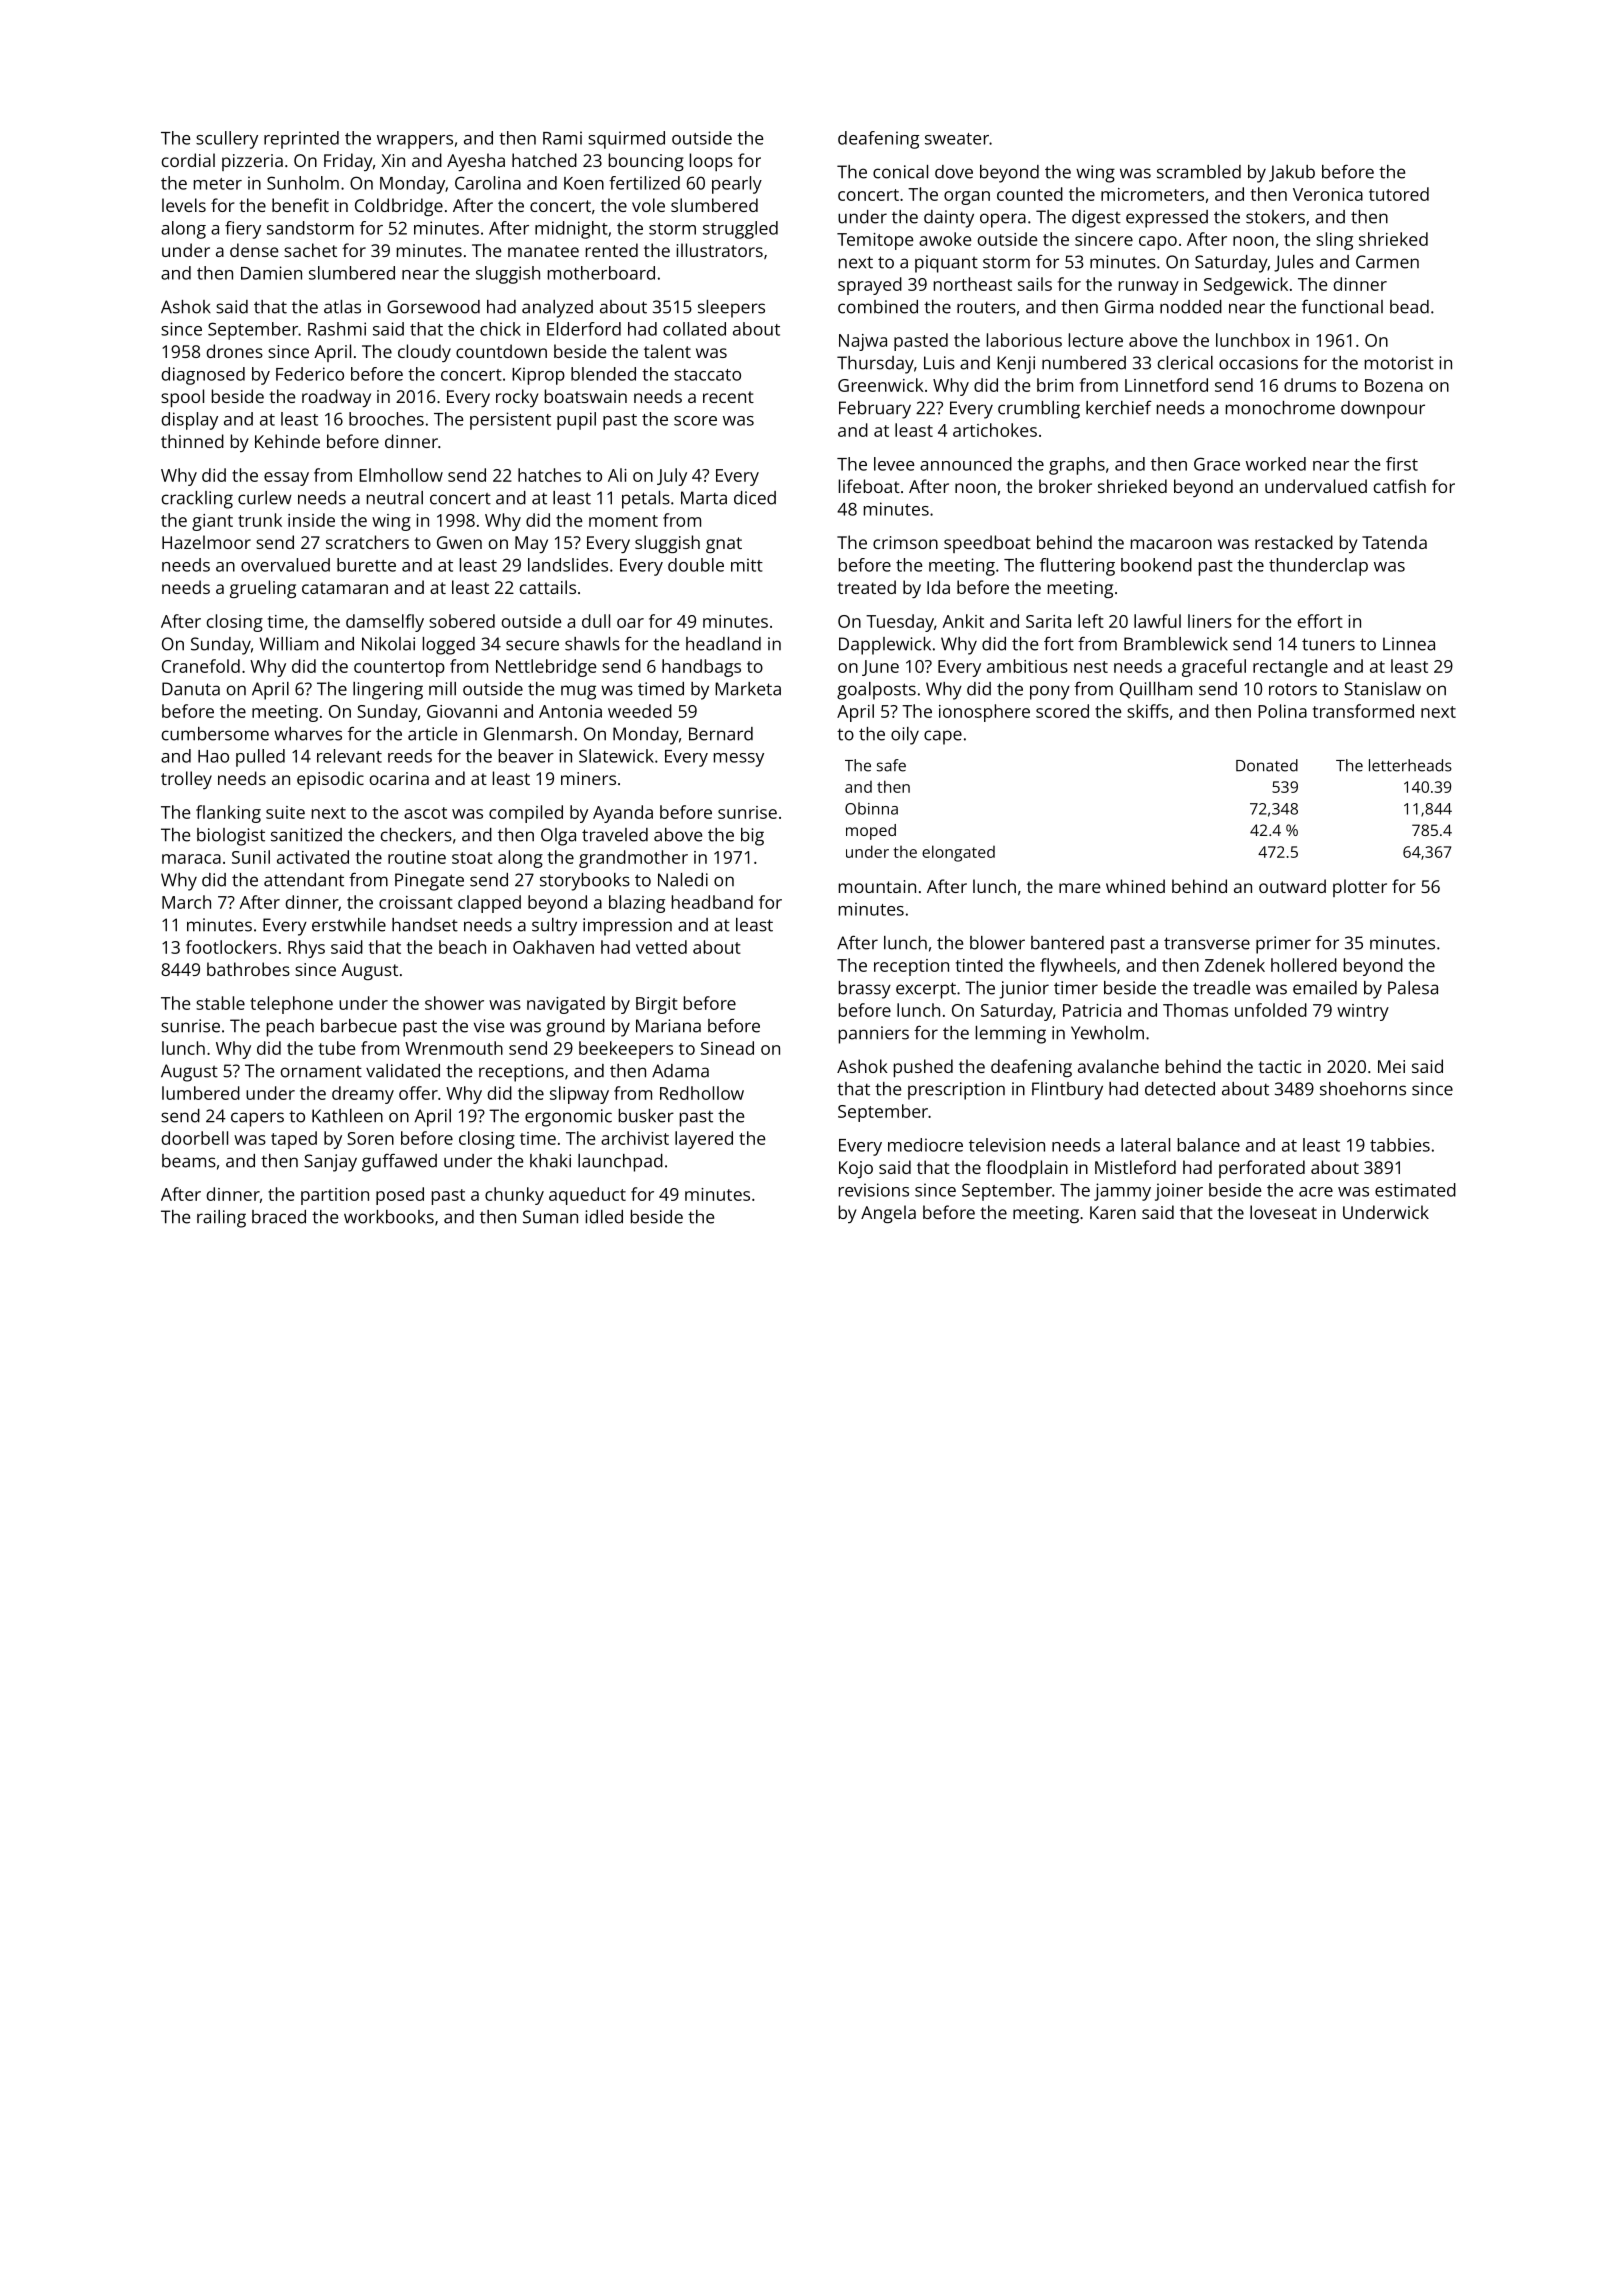  What do you see at coordinates (1199, 172) in the image?
I see `scrambled` at bounding box center [1199, 172].
